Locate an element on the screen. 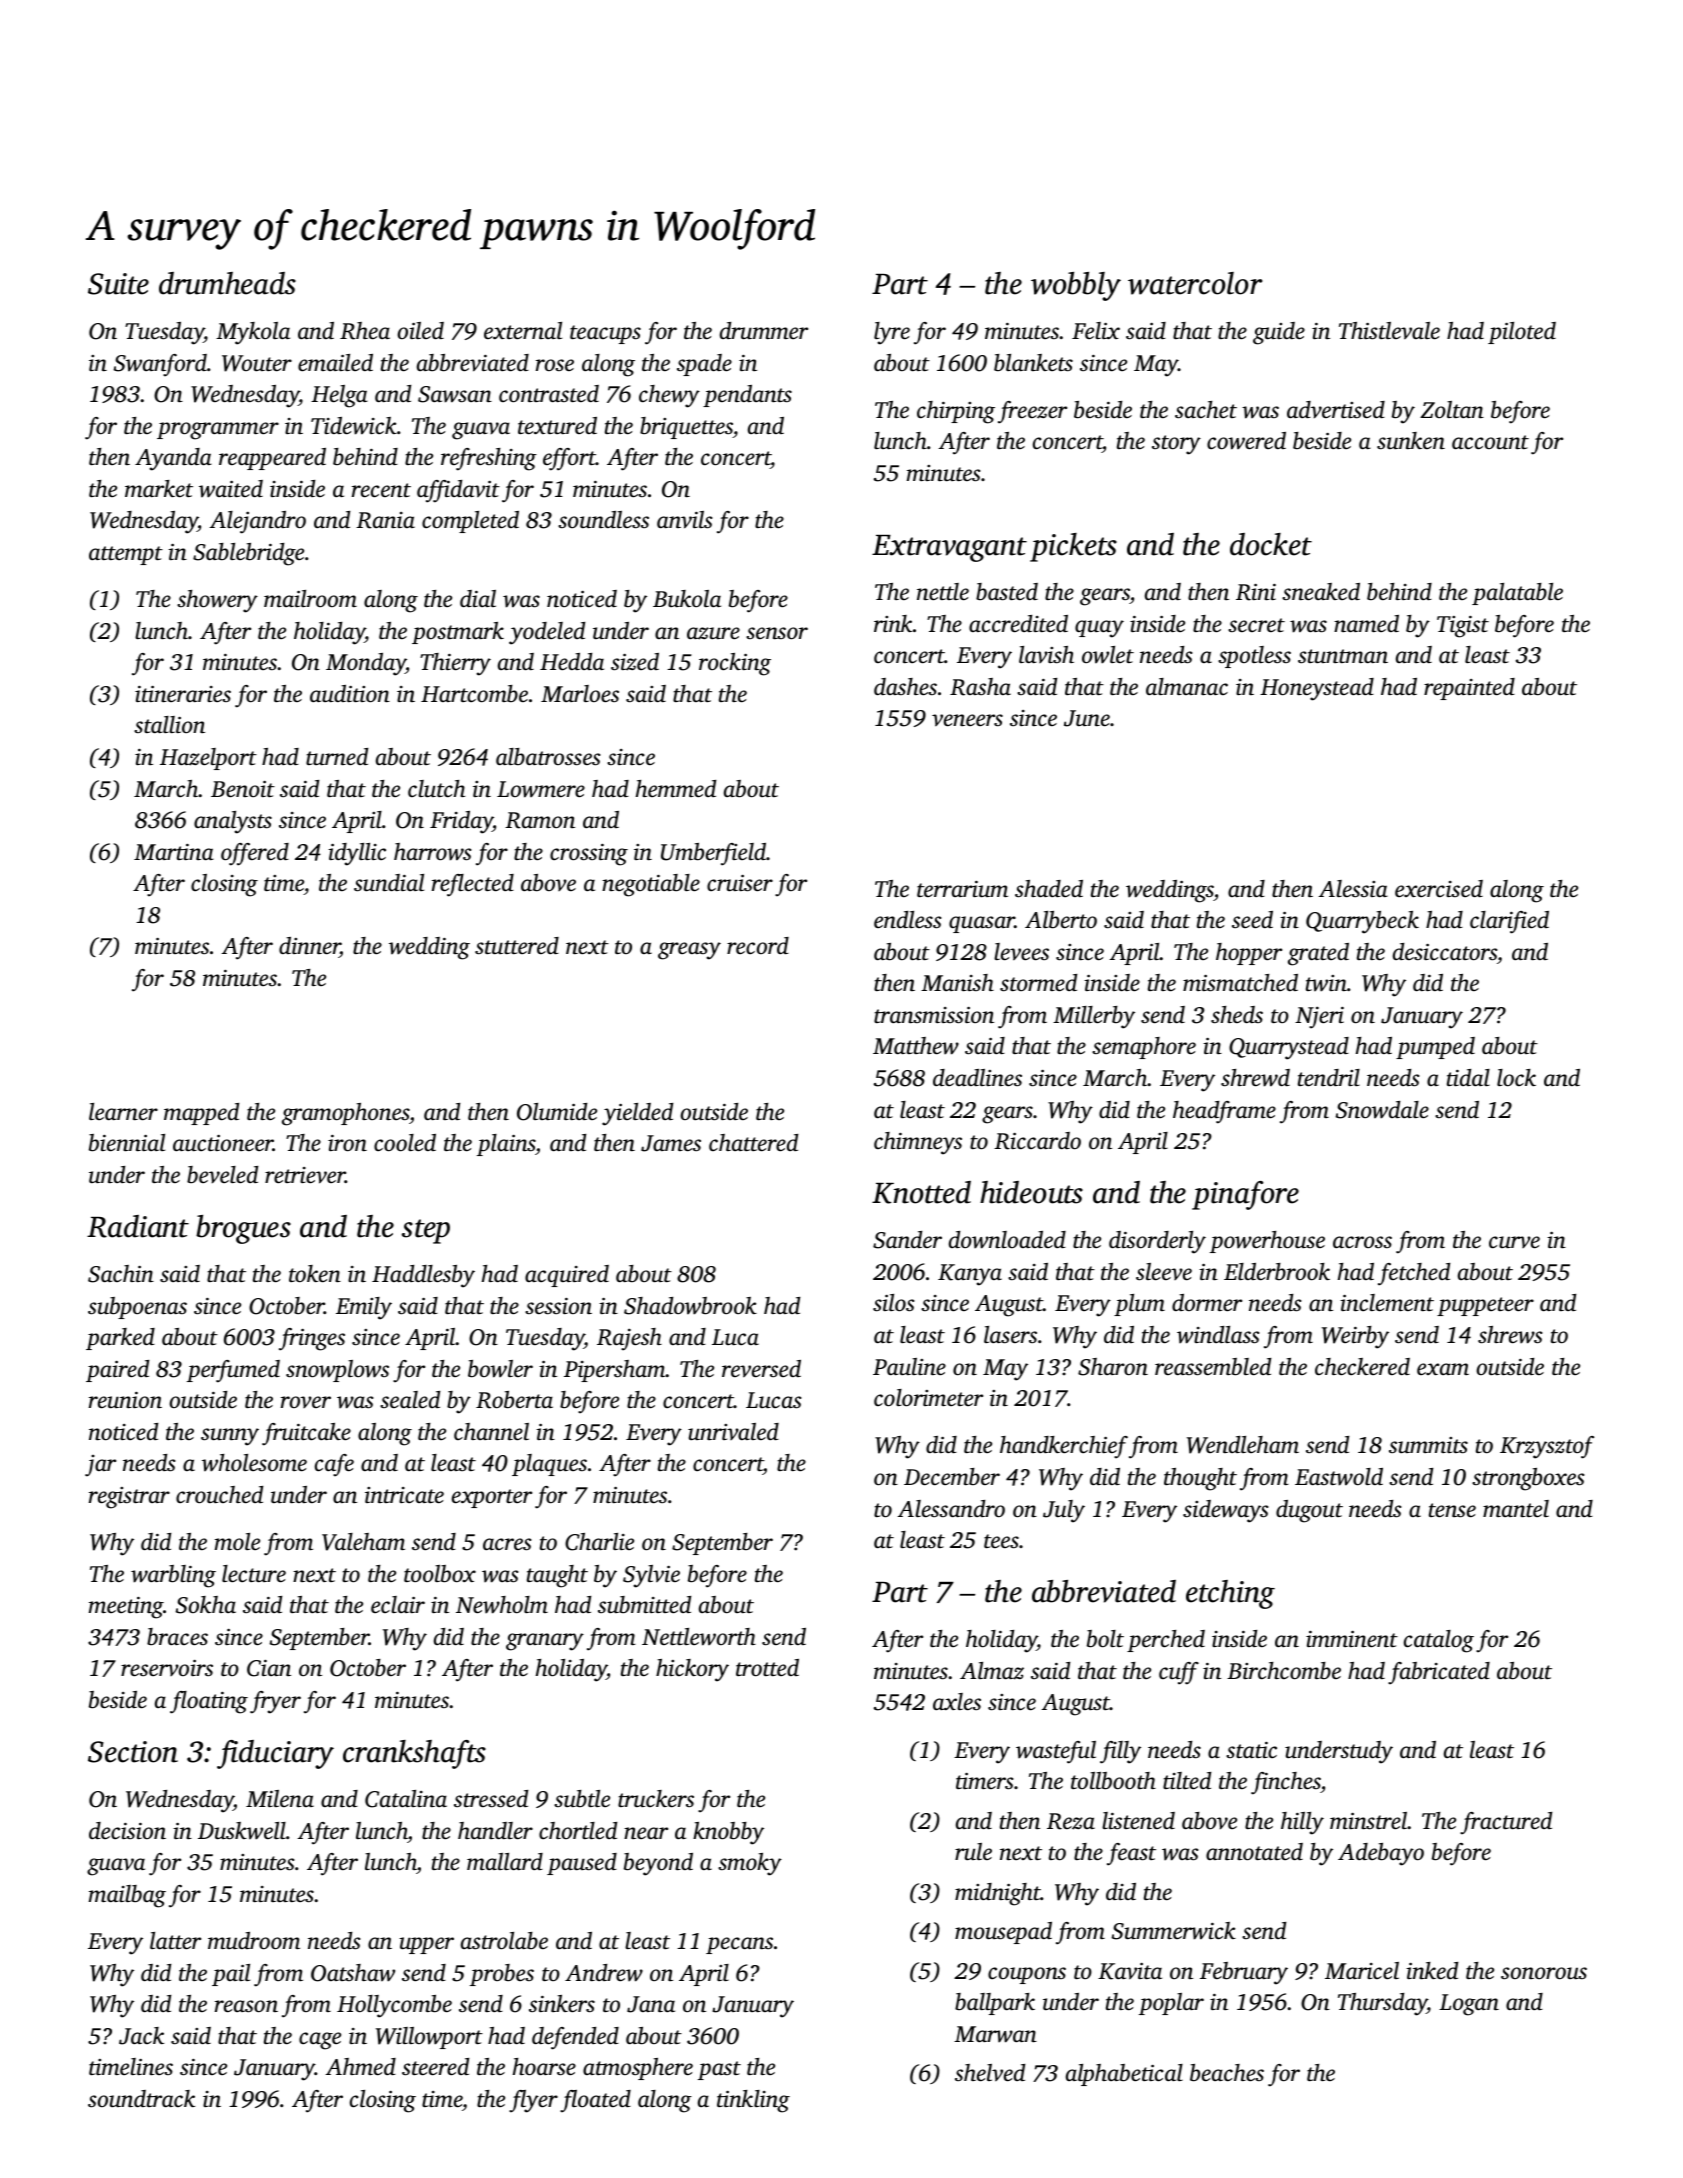 The image size is (1683, 2178). coupons is located at coordinates (1027, 1975).
